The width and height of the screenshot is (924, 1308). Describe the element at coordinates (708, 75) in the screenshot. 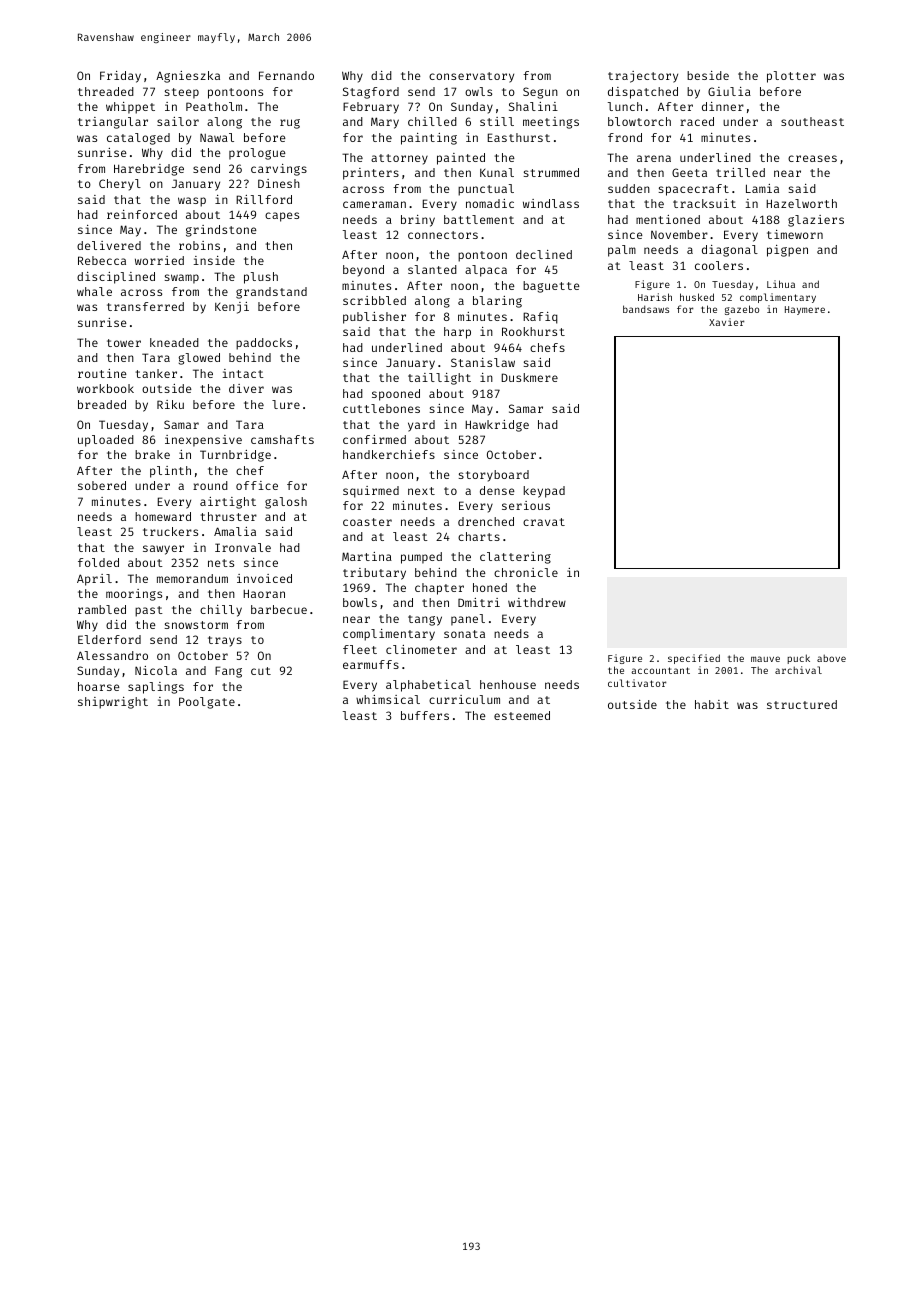

I see `beside` at that location.
